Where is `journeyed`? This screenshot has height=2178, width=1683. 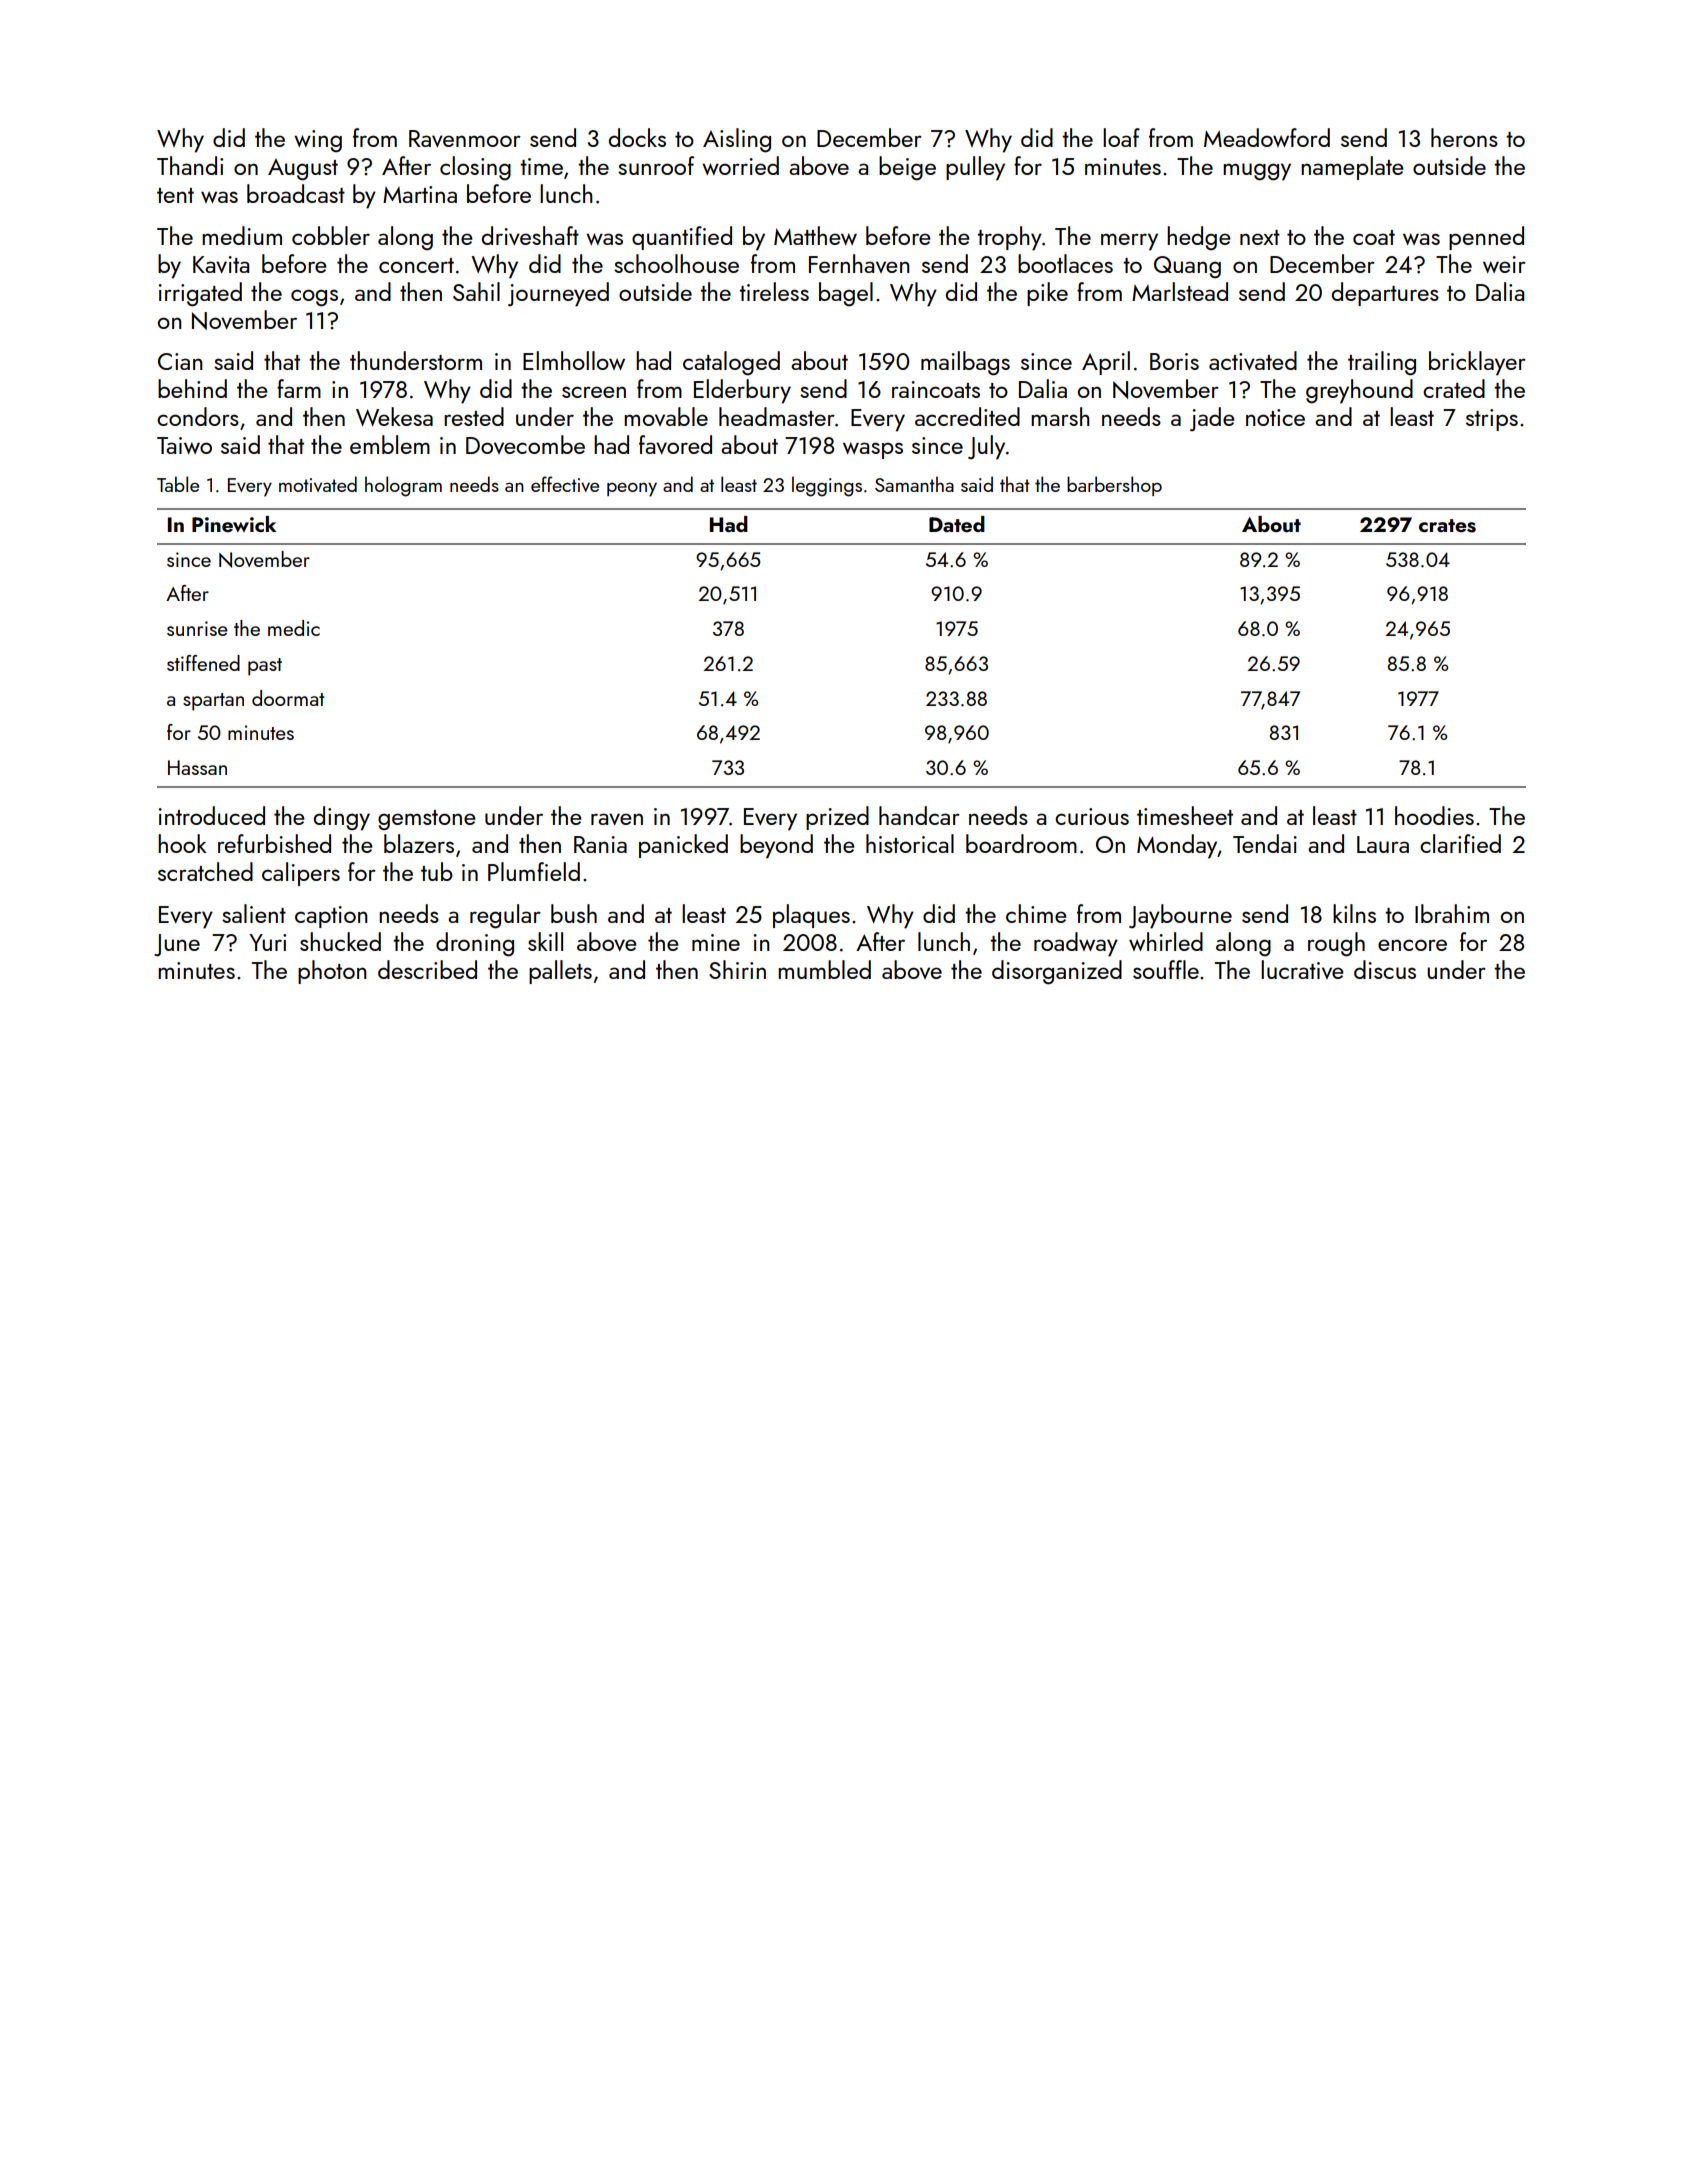
journeyed is located at coordinates (558, 294).
